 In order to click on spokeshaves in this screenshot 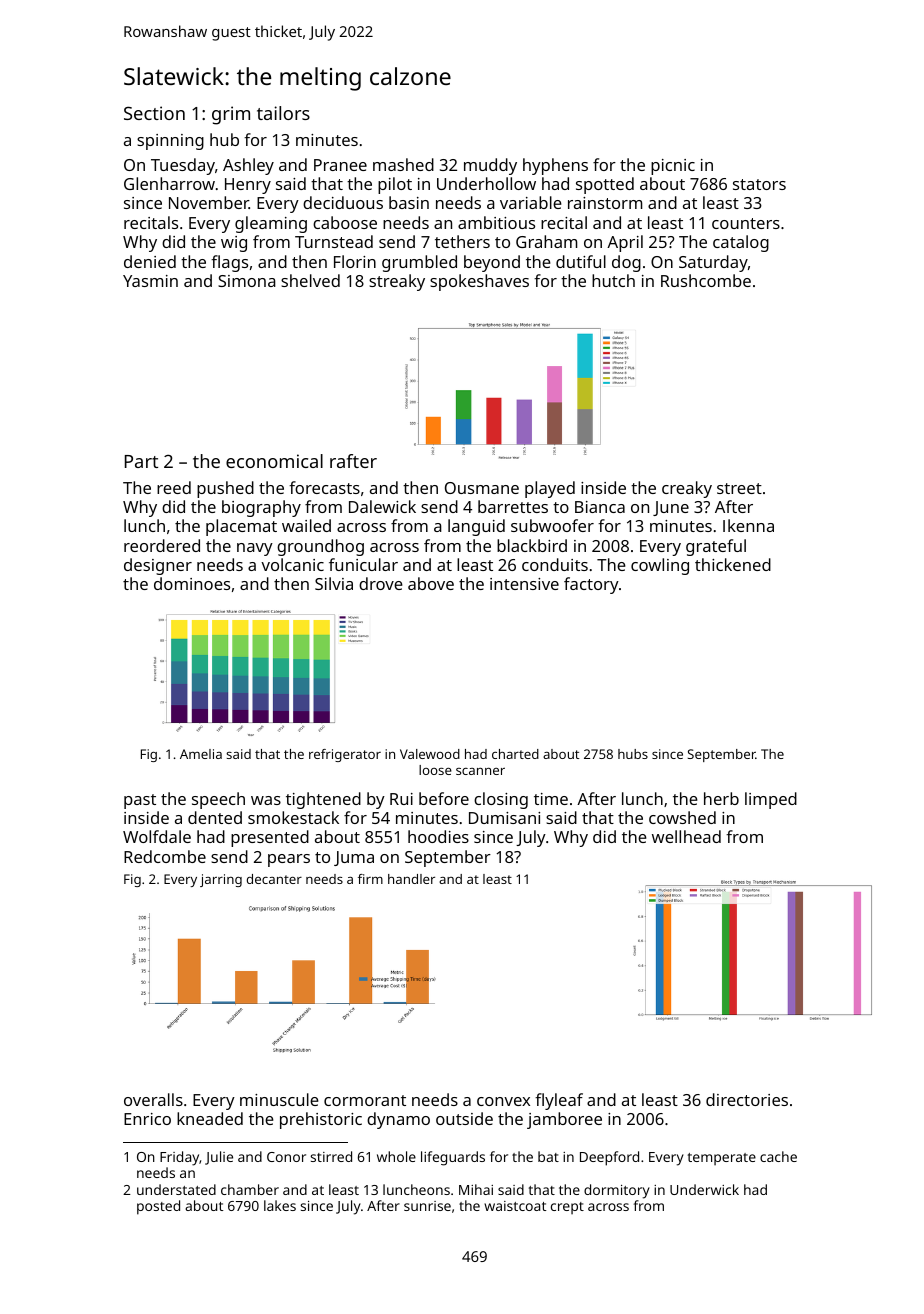, I will do `click(479, 282)`.
